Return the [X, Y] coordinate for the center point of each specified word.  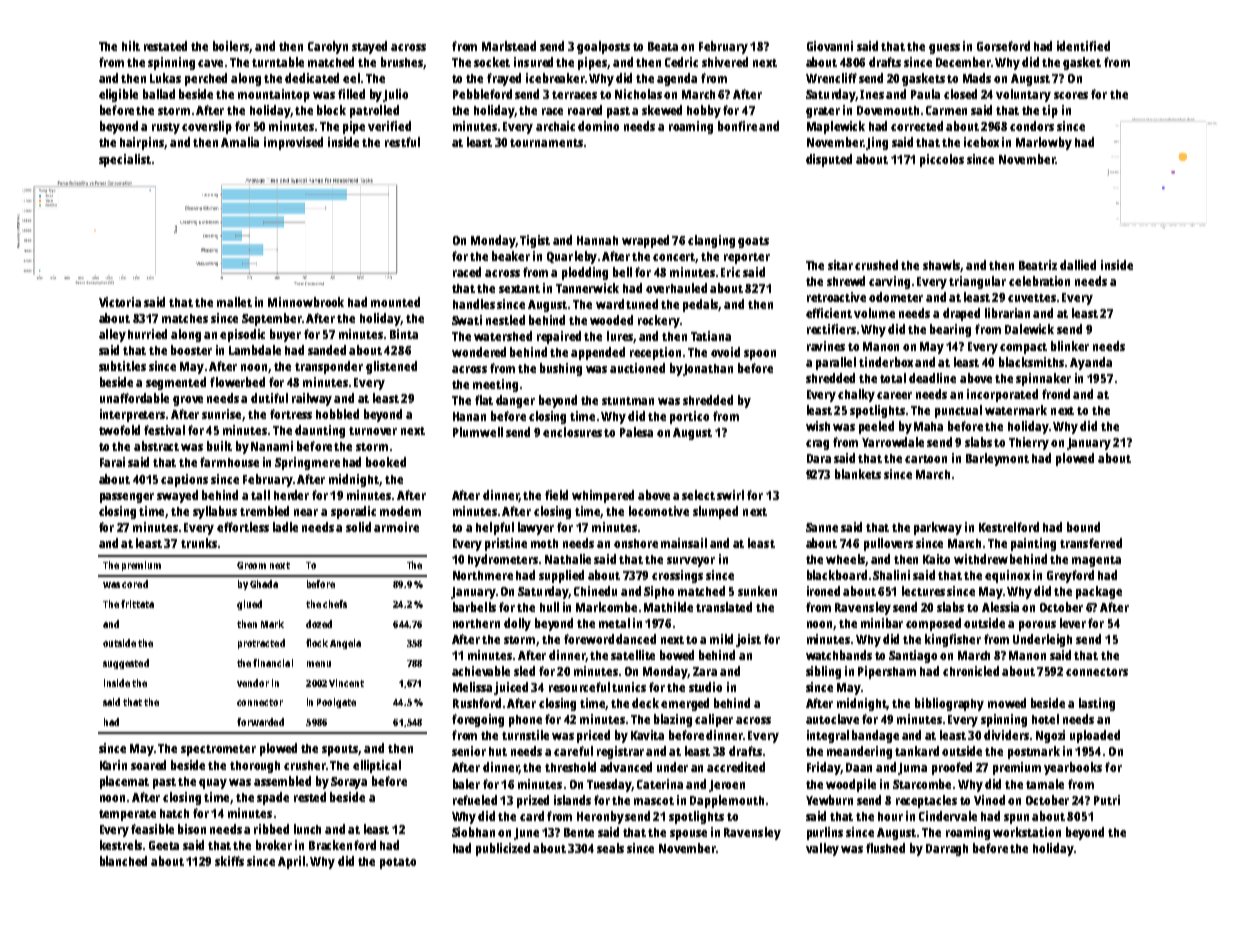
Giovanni [830, 46]
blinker [1070, 346]
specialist [125, 160]
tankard [917, 751]
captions [184, 480]
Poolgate [336, 703]
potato [398, 863]
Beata [663, 46]
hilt [131, 46]
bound [1083, 527]
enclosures [572, 432]
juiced [511, 688]
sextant [519, 289]
